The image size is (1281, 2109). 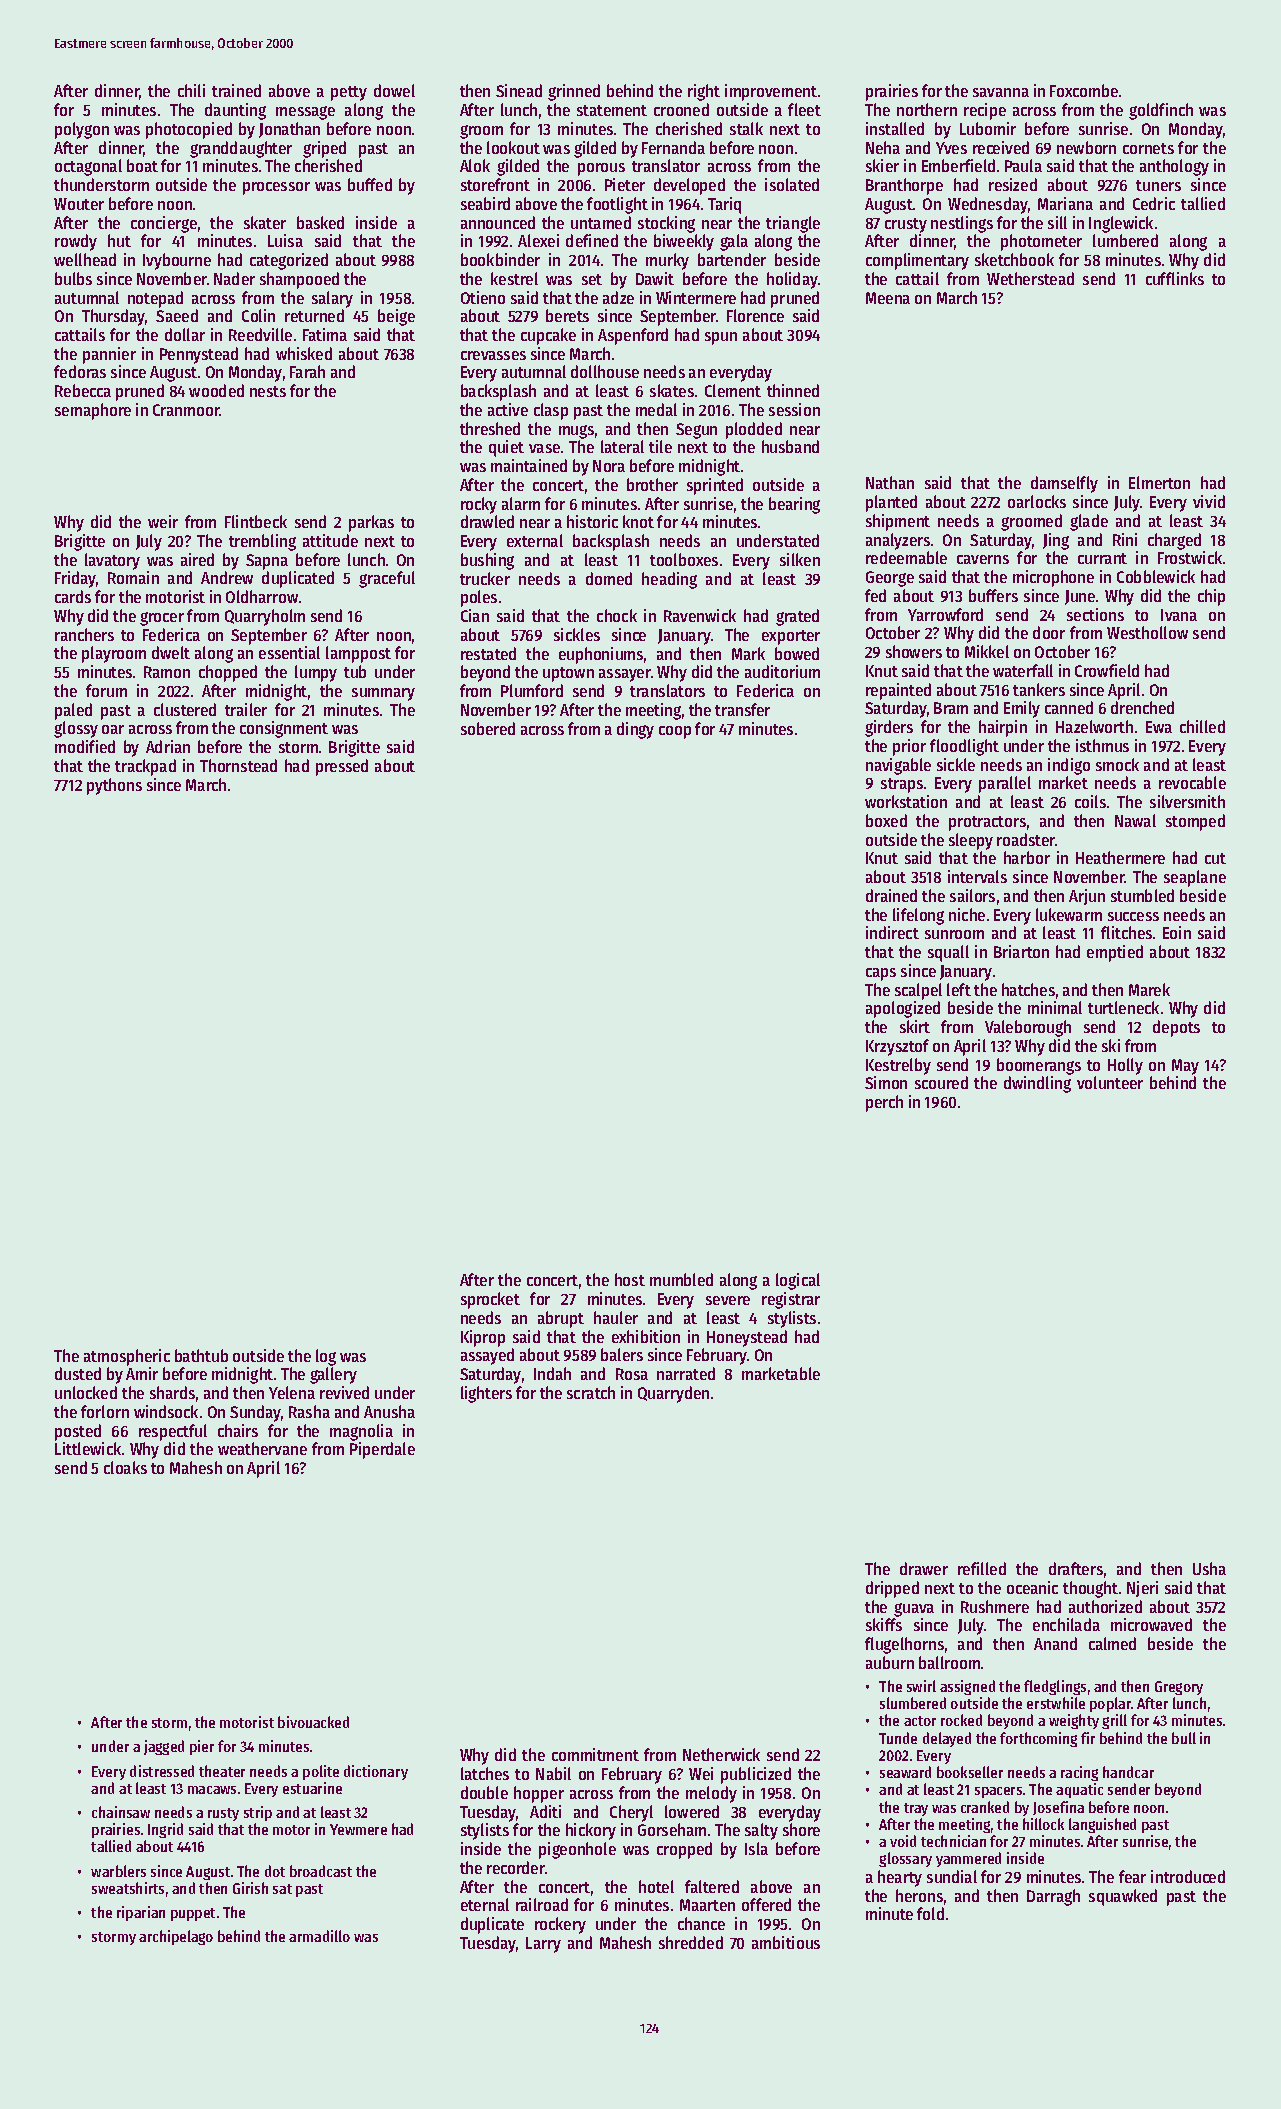 What do you see at coordinates (881, 974) in the screenshot?
I see `caps` at bounding box center [881, 974].
